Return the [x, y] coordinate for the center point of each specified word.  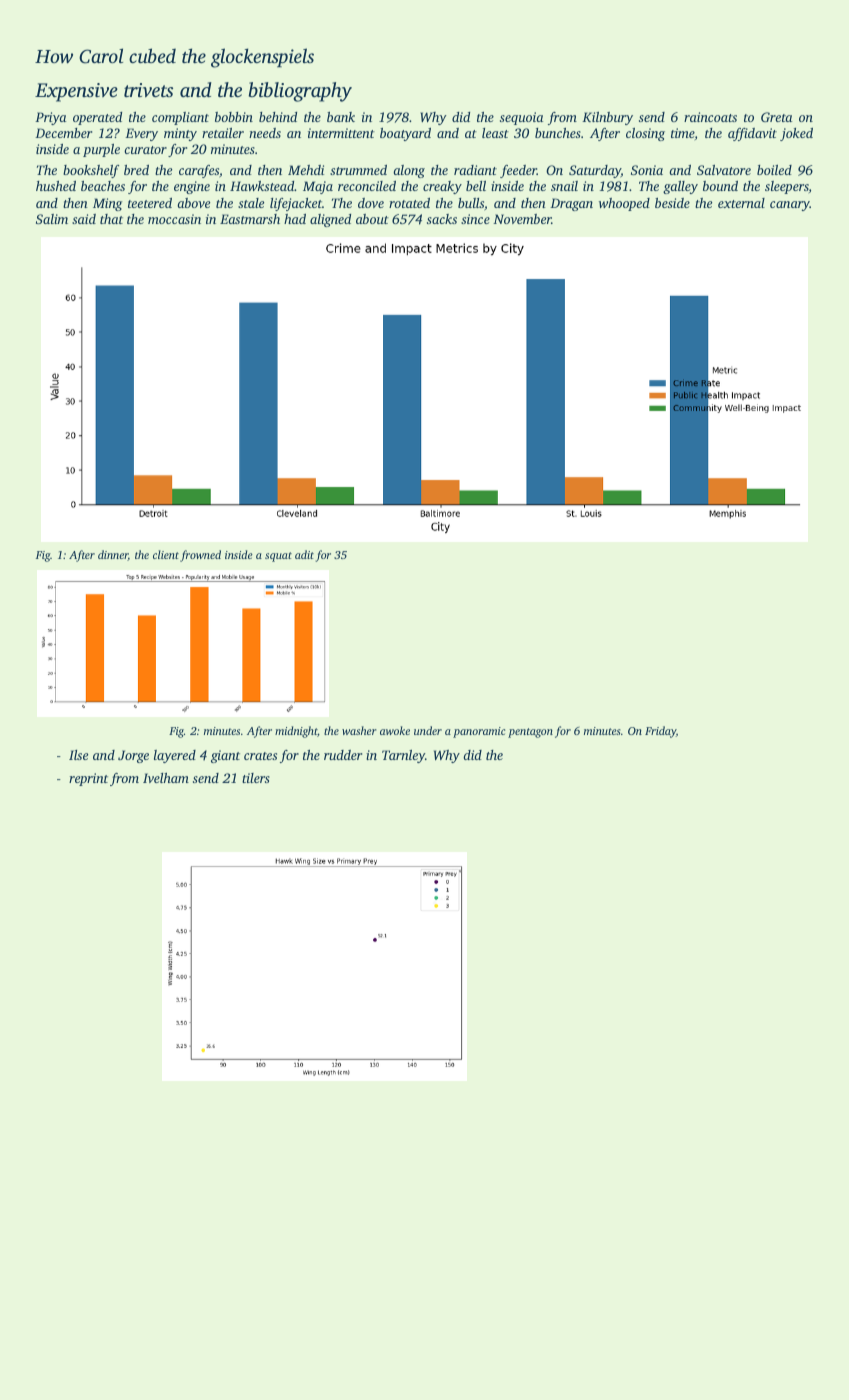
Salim [52, 219]
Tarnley [403, 756]
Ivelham [166, 778]
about [372, 219]
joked [796, 134]
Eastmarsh [250, 219]
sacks [442, 219]
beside [672, 203]
